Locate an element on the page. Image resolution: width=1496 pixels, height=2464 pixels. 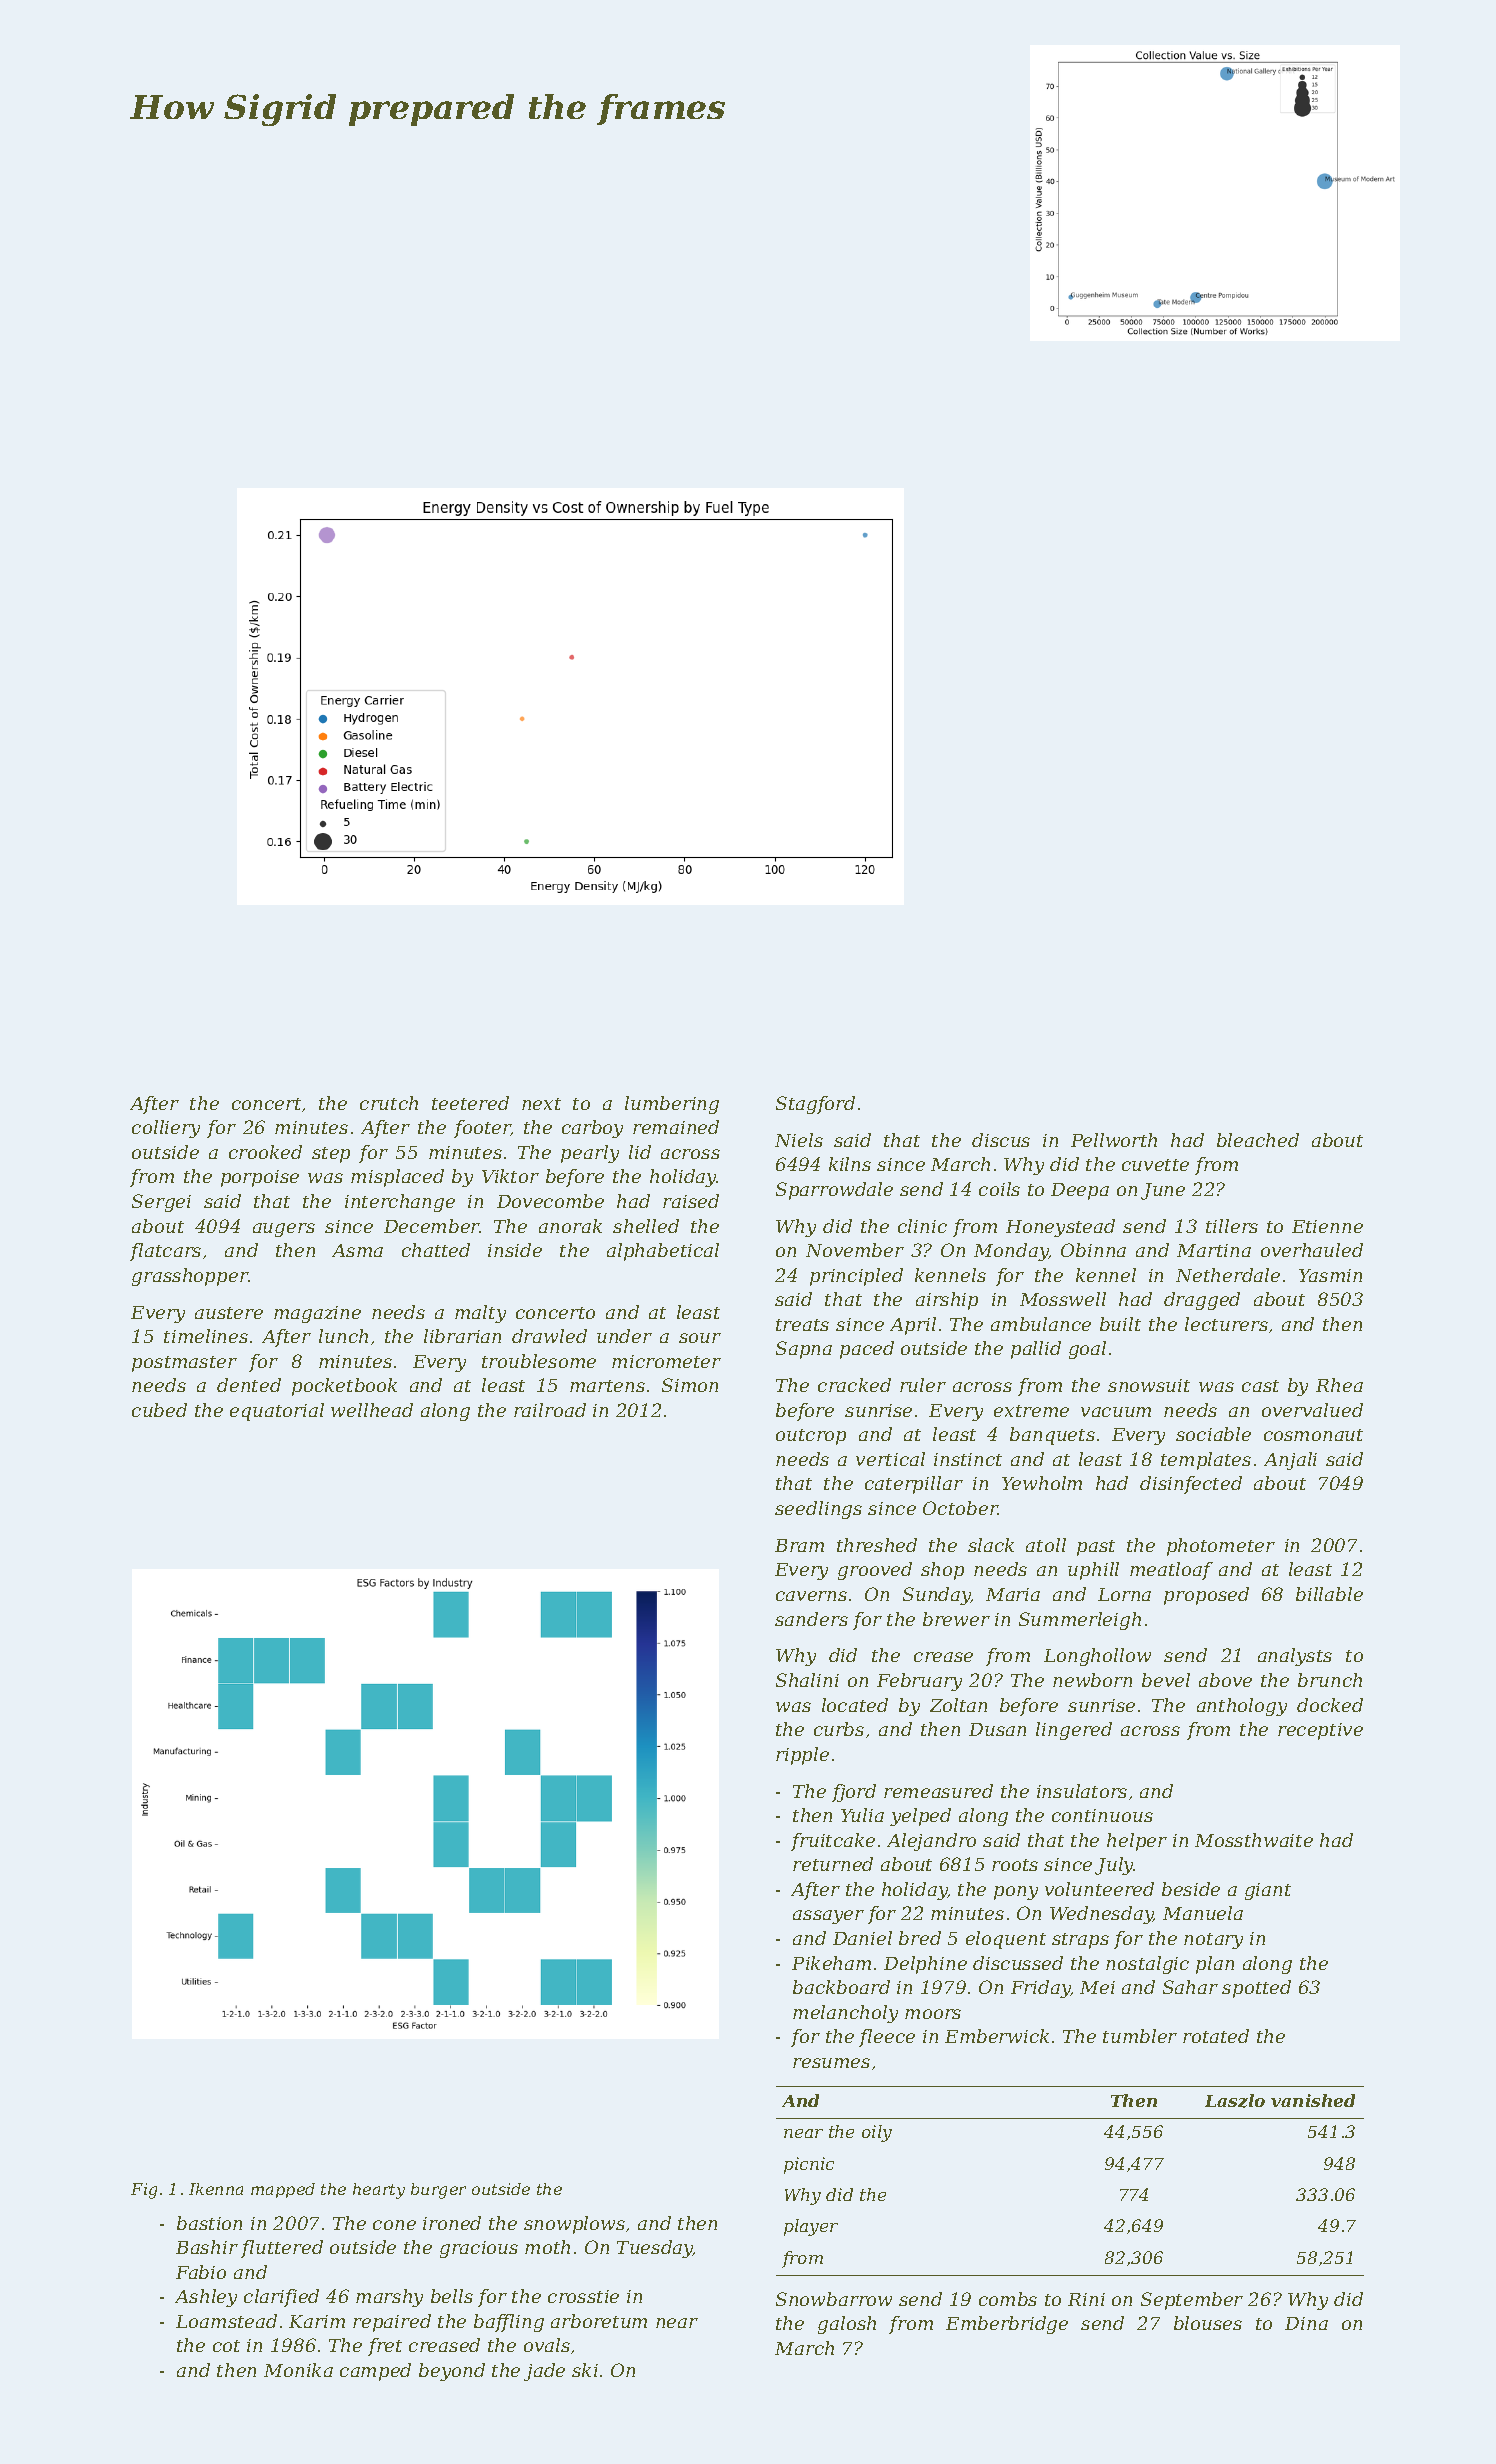
equatorial is located at coordinates (277, 1412).
